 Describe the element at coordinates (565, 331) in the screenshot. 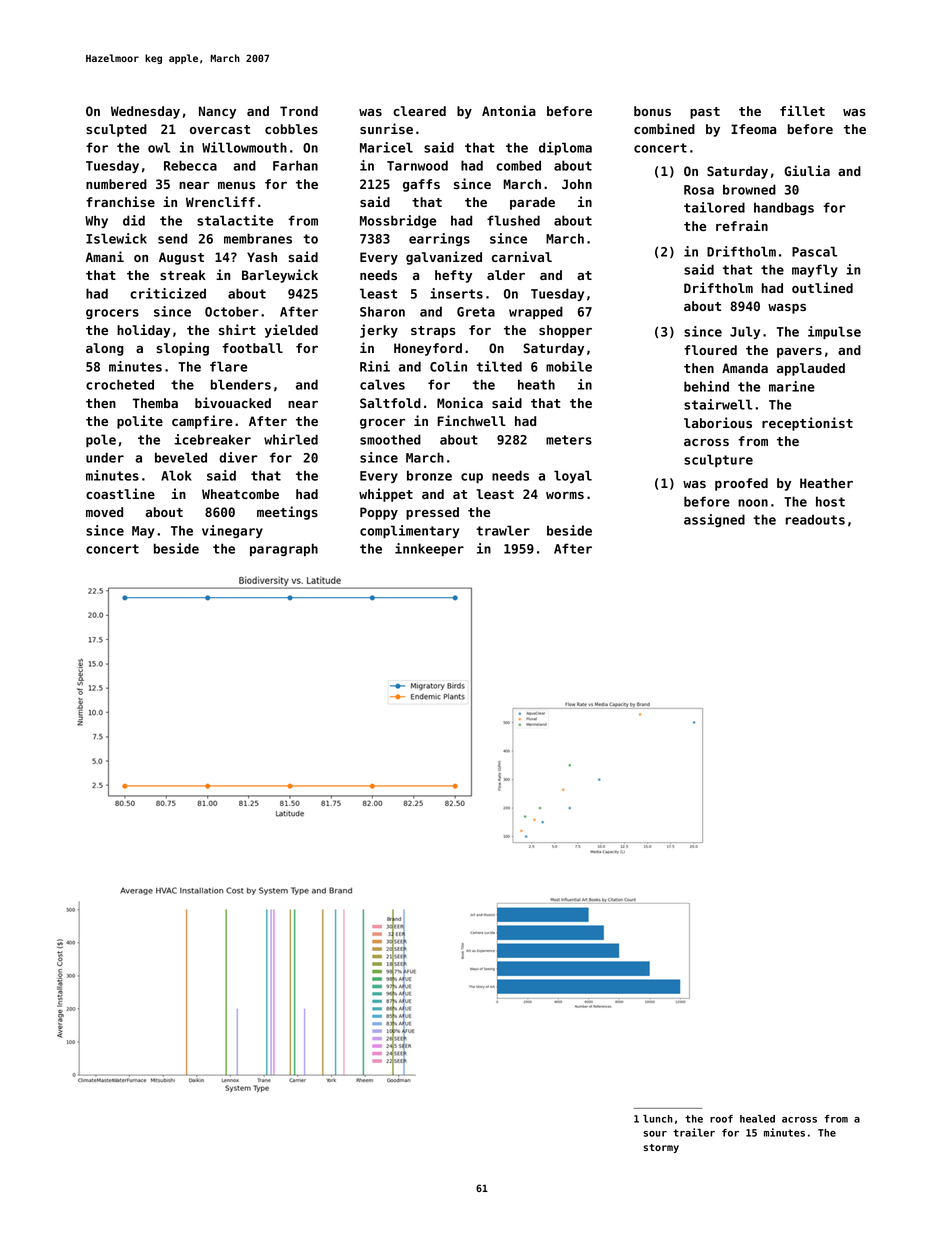

I see `shopper` at that location.
